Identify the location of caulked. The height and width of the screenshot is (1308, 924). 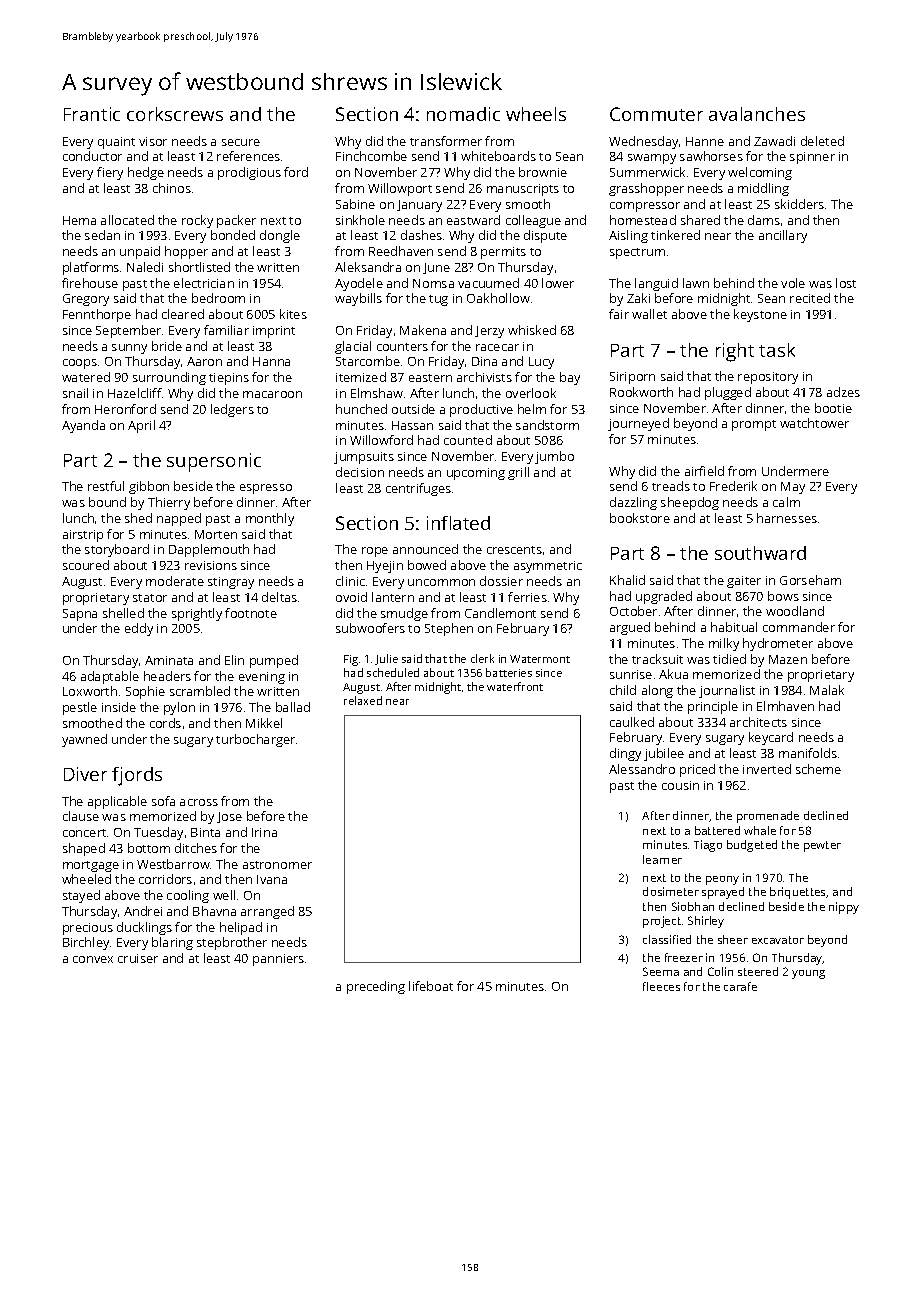
(632, 722).
